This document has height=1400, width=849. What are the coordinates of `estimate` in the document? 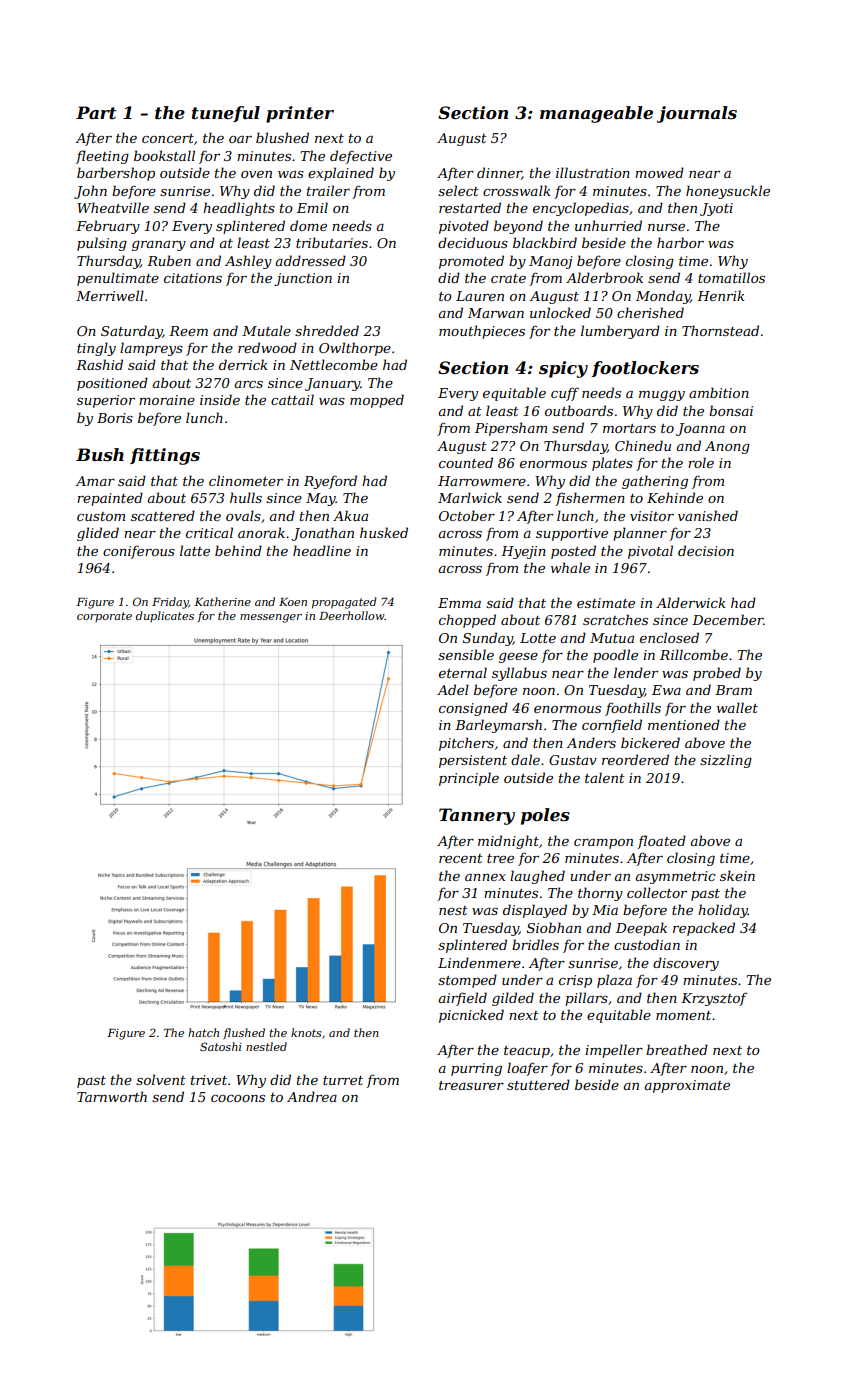 It's located at (606, 603).
